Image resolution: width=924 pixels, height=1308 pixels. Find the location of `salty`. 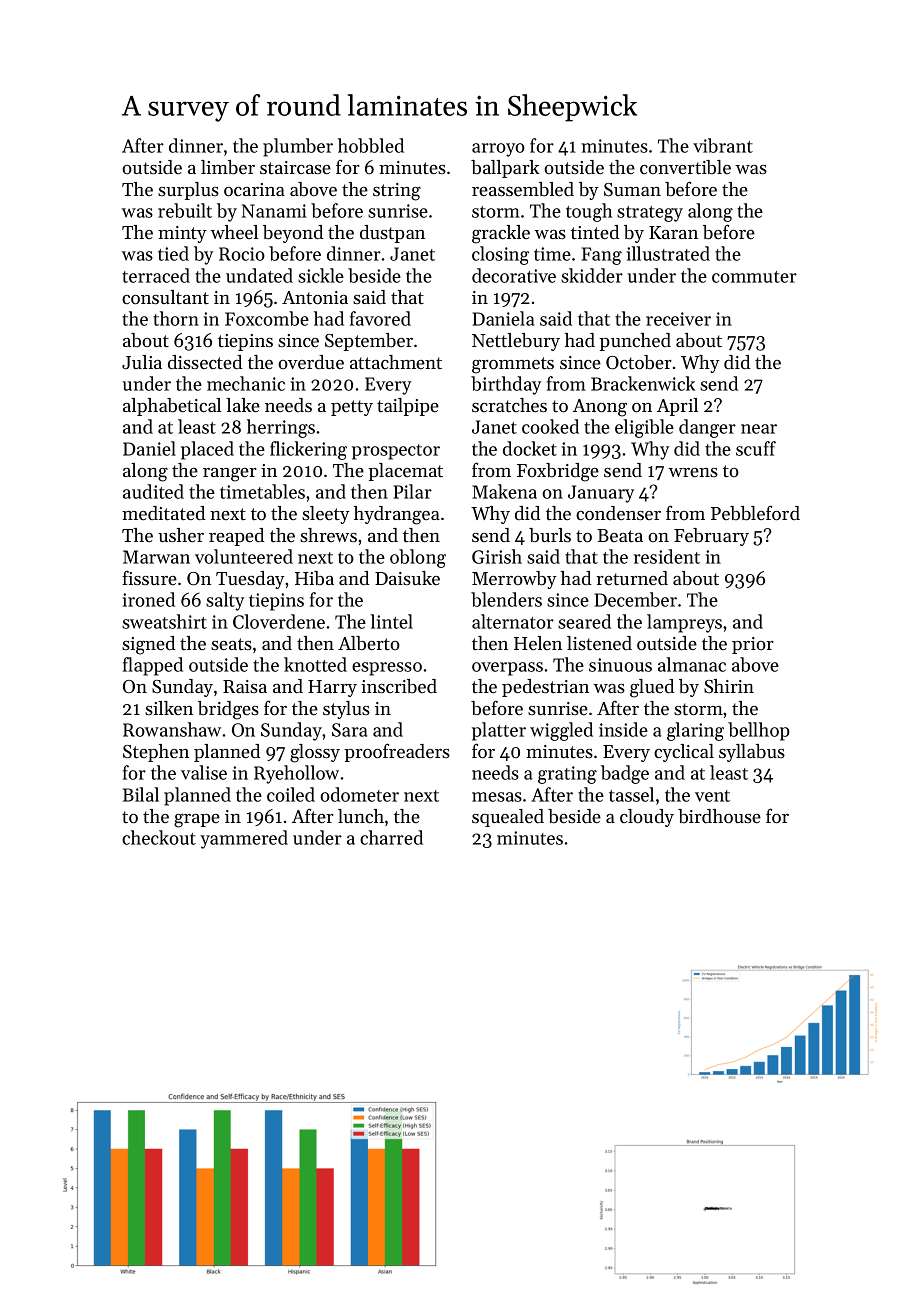

salty is located at coordinates (225, 601).
